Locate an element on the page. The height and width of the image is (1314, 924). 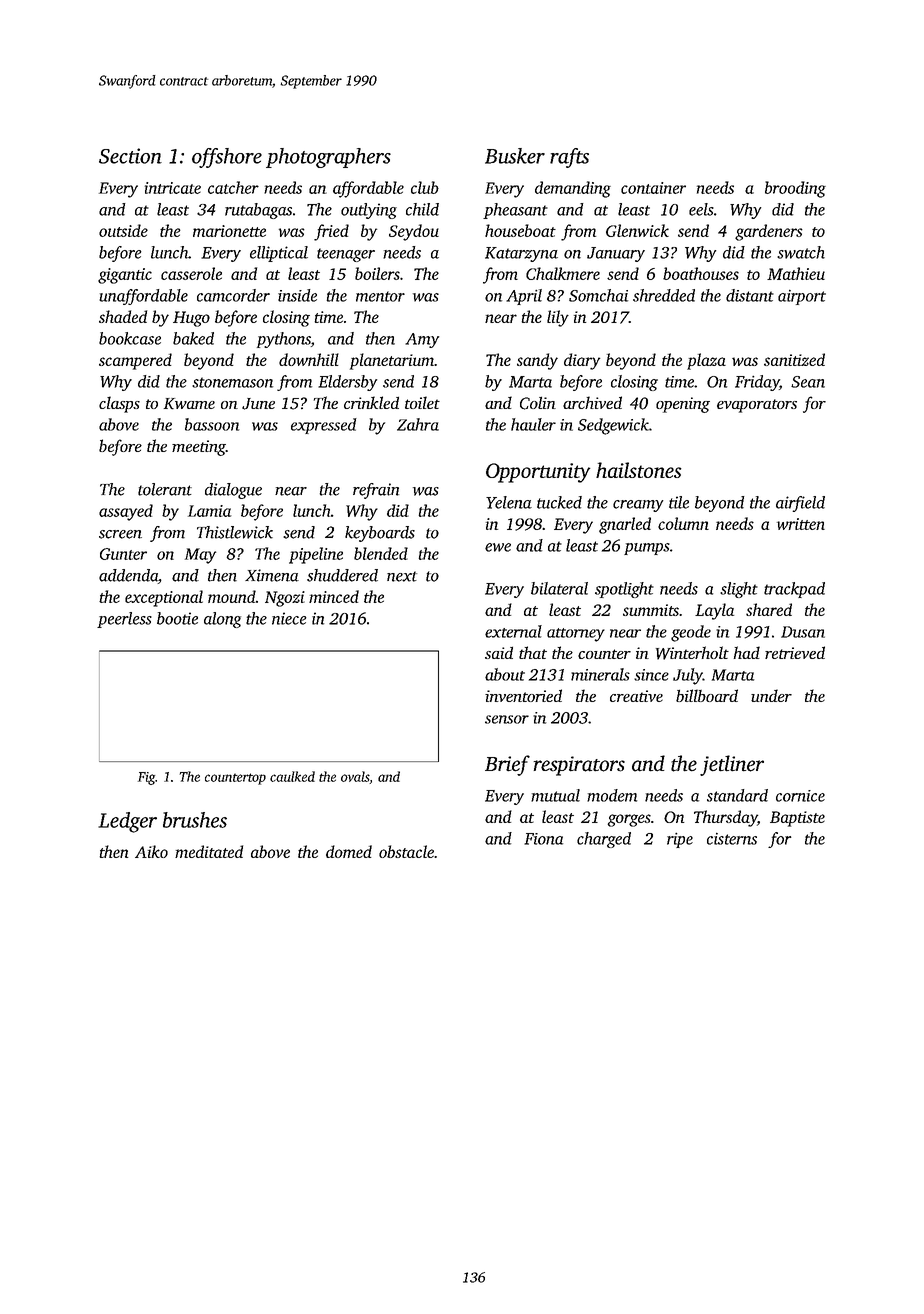
trackpad is located at coordinates (794, 590).
